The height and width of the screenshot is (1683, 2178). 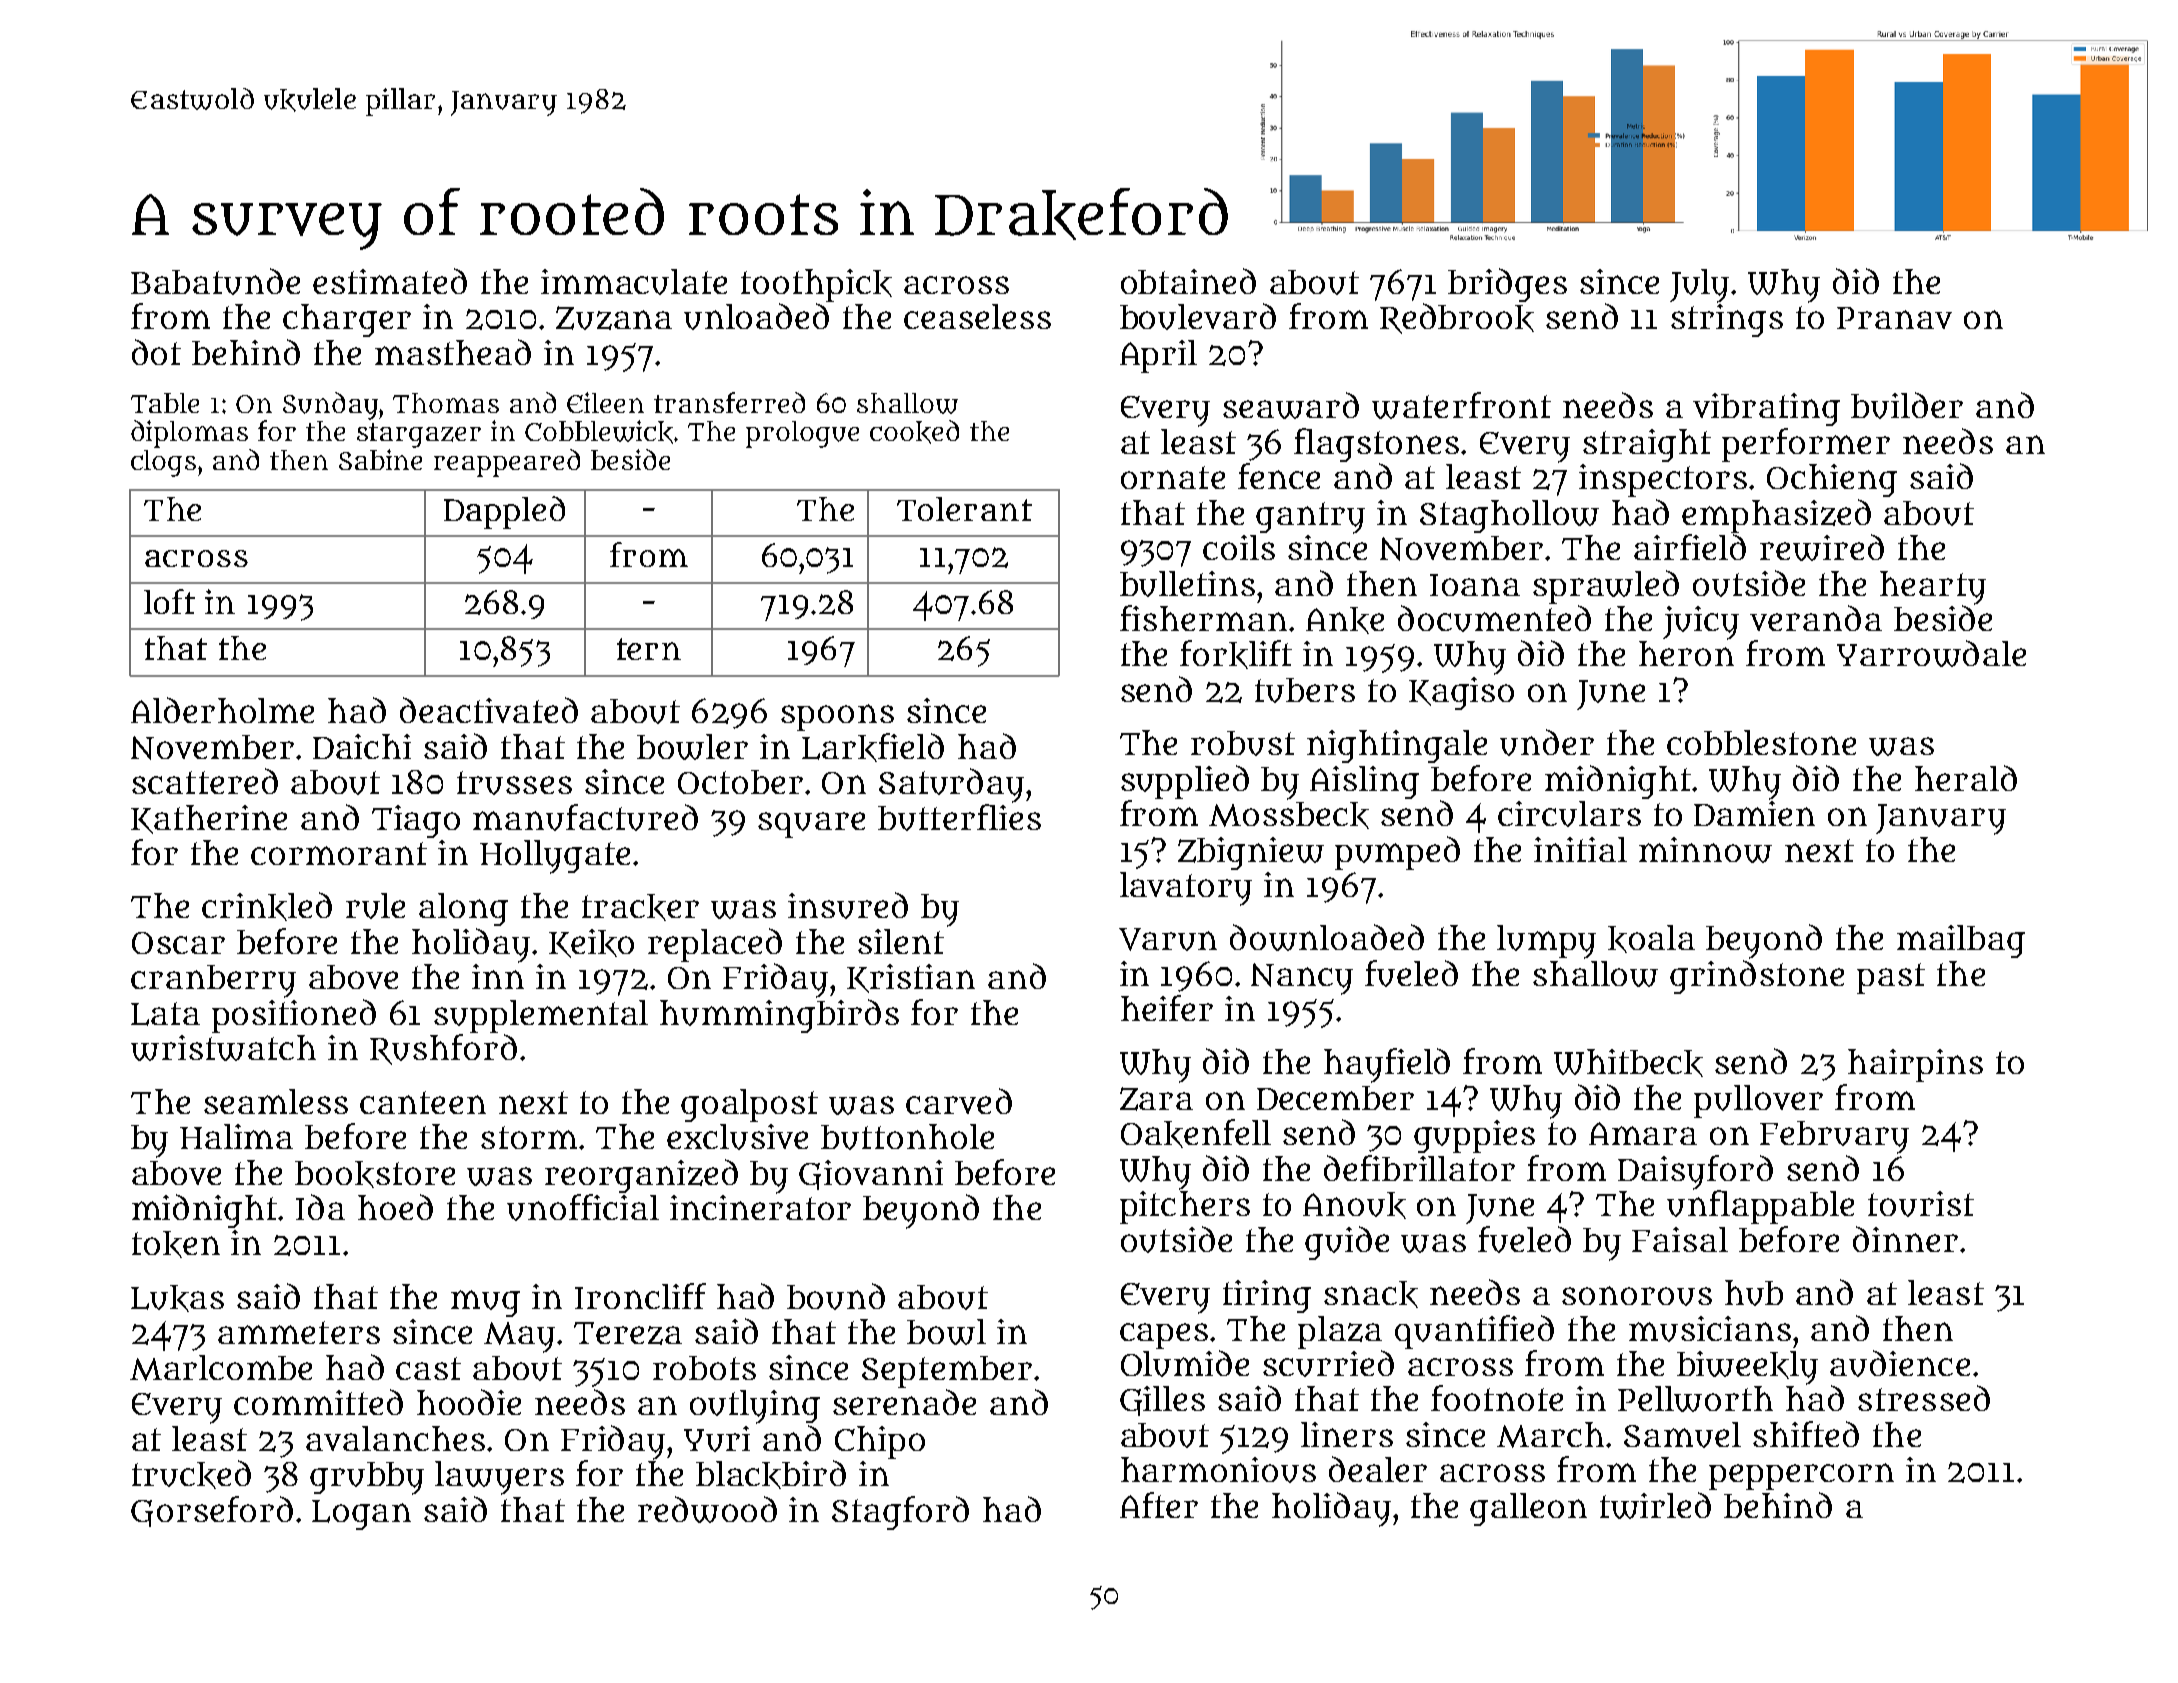 What do you see at coordinates (873, 747) in the screenshot?
I see `Larkfield` at bounding box center [873, 747].
